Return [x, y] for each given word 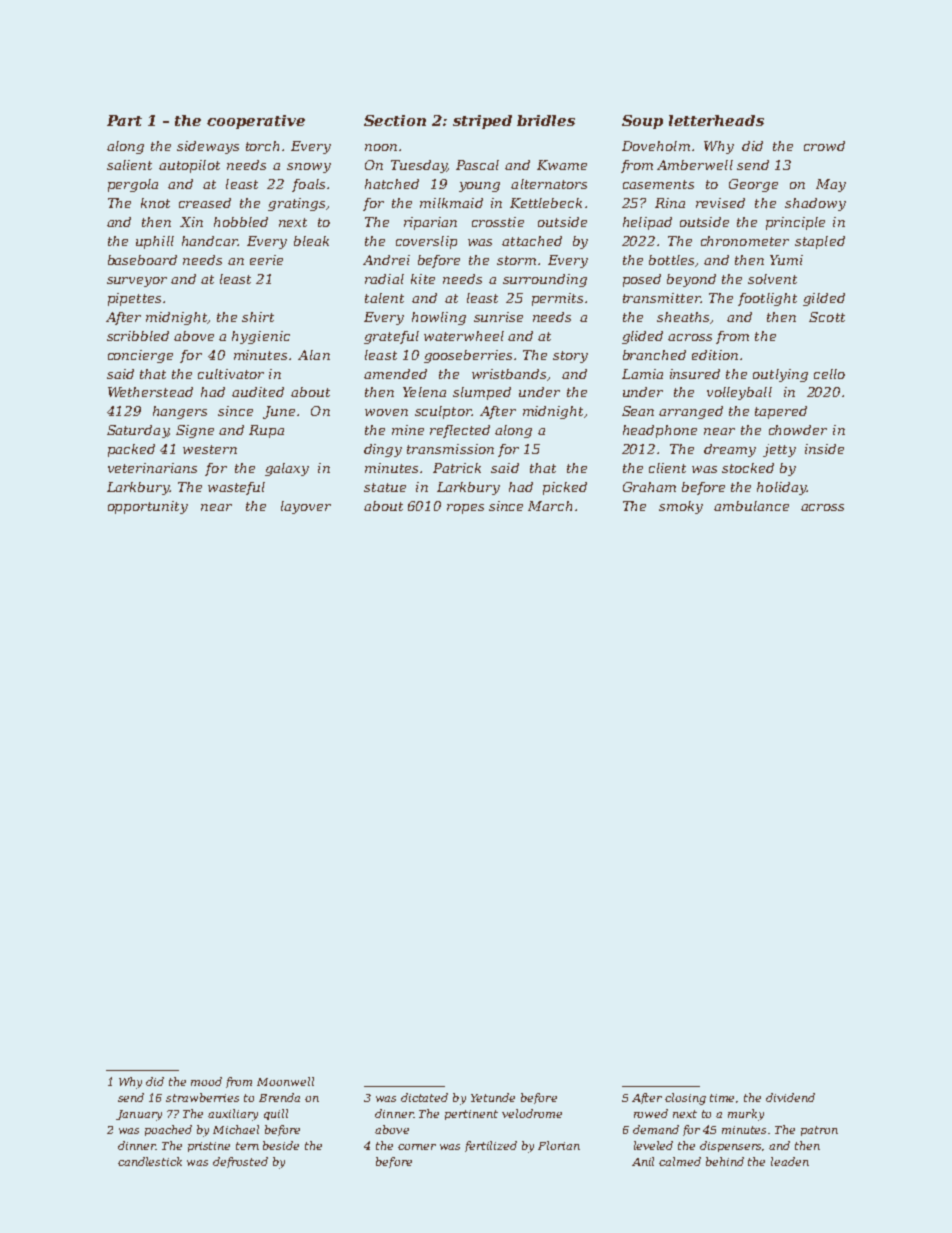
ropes [465, 509]
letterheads [716, 120]
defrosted [240, 1162]
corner [417, 1147]
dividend [790, 1097]
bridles [546, 120]
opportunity [148, 507]
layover [306, 507]
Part [124, 120]
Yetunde [493, 1097]
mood [206, 1081]
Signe [195, 431]
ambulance [751, 506]
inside [824, 449]
